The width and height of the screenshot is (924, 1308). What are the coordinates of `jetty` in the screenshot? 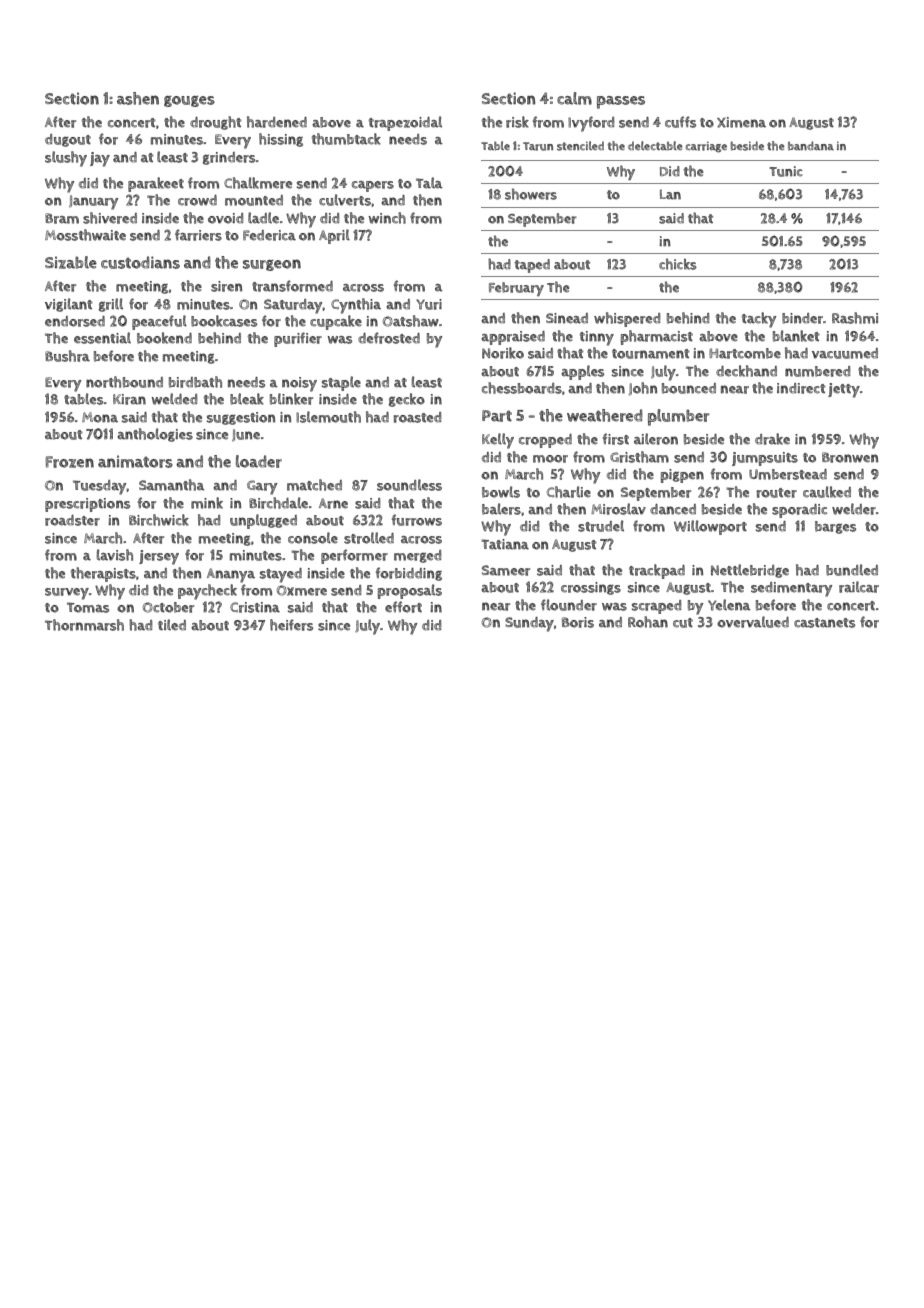 It's located at (844, 390).
